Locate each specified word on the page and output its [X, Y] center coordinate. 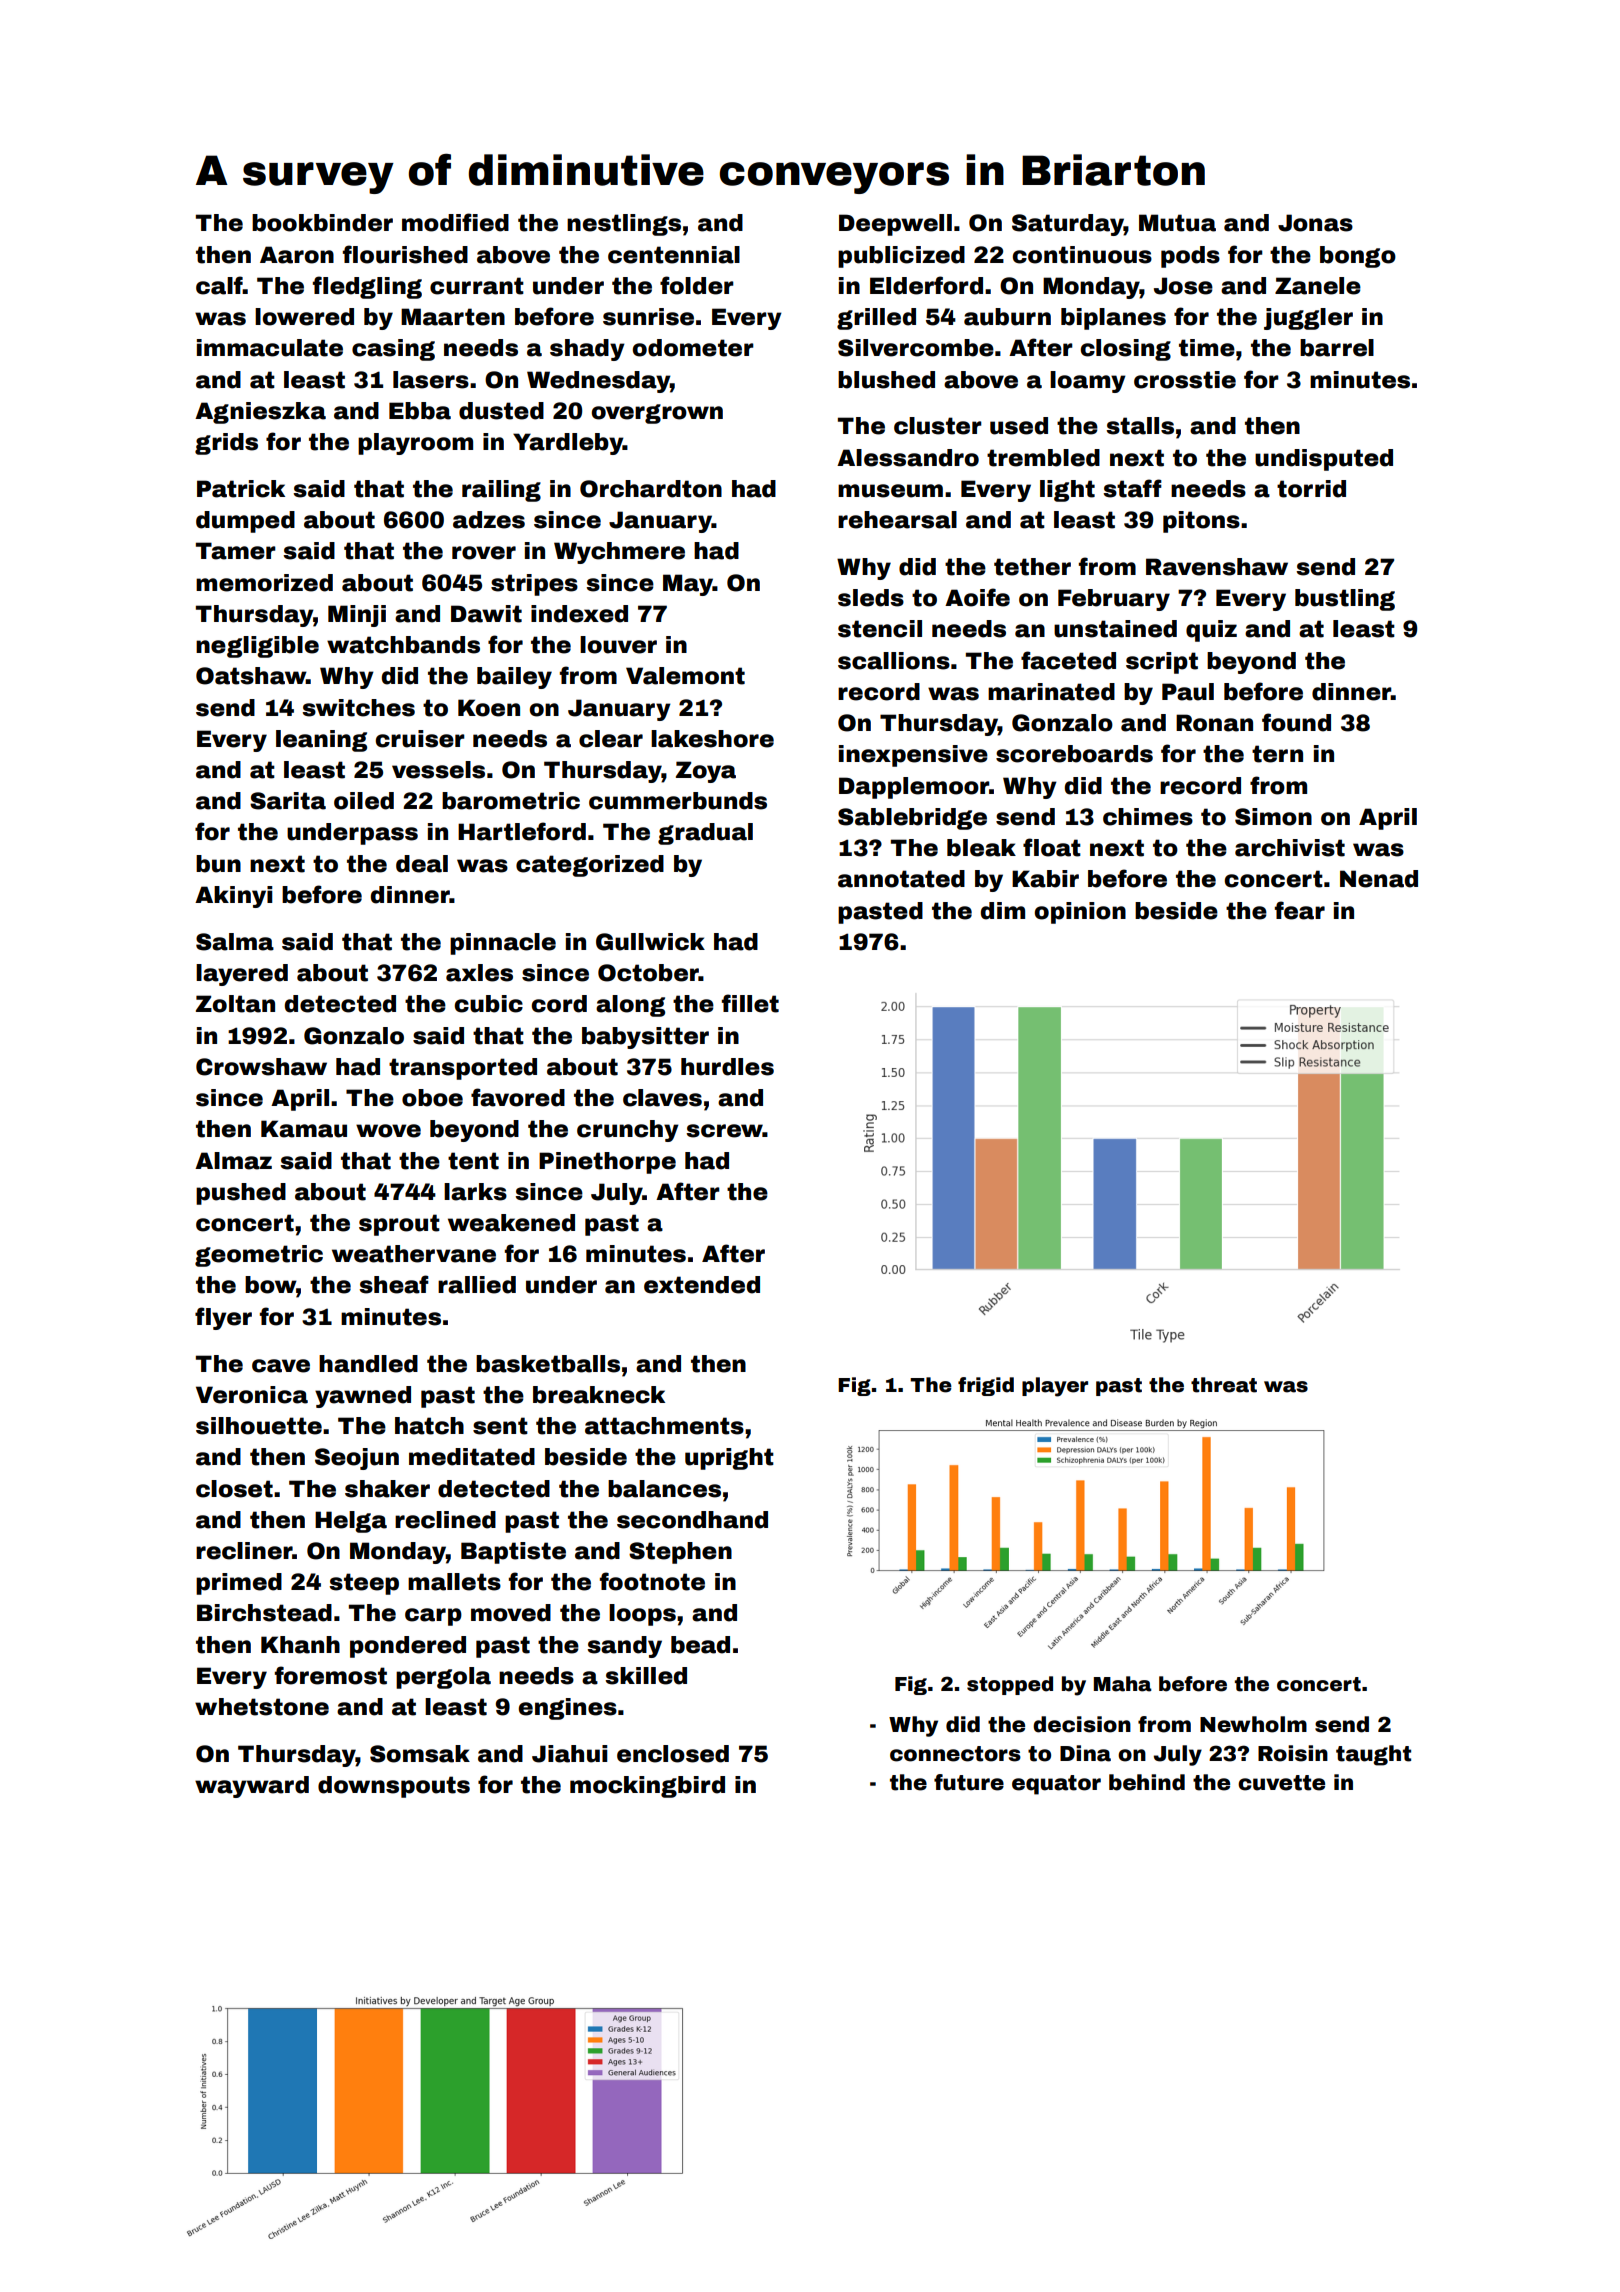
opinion [1080, 913]
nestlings [624, 225]
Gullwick [650, 942]
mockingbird [647, 1787]
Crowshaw [261, 1067]
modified [455, 222]
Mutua [1177, 223]
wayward [252, 1787]
